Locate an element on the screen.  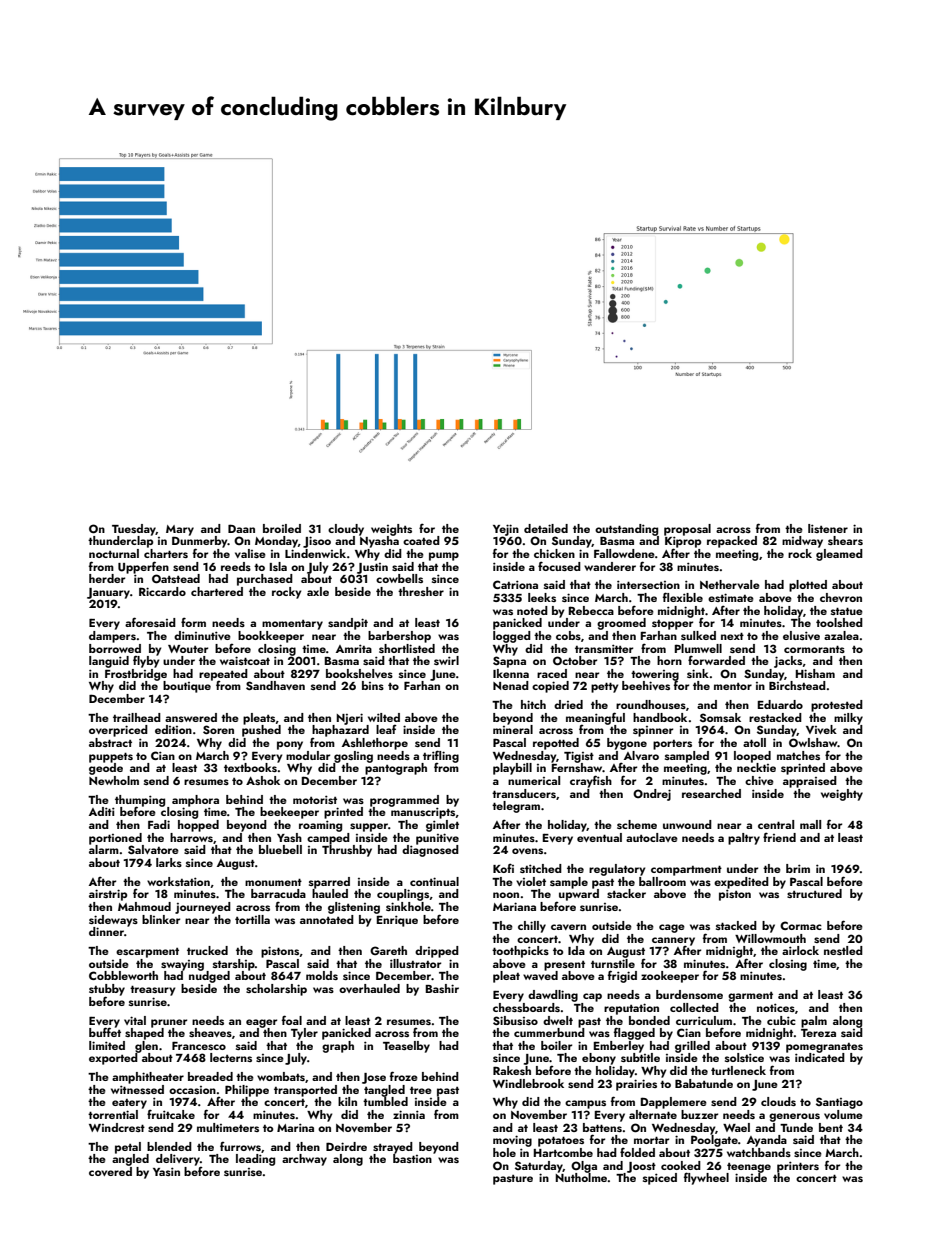
detailed is located at coordinates (546, 528).
